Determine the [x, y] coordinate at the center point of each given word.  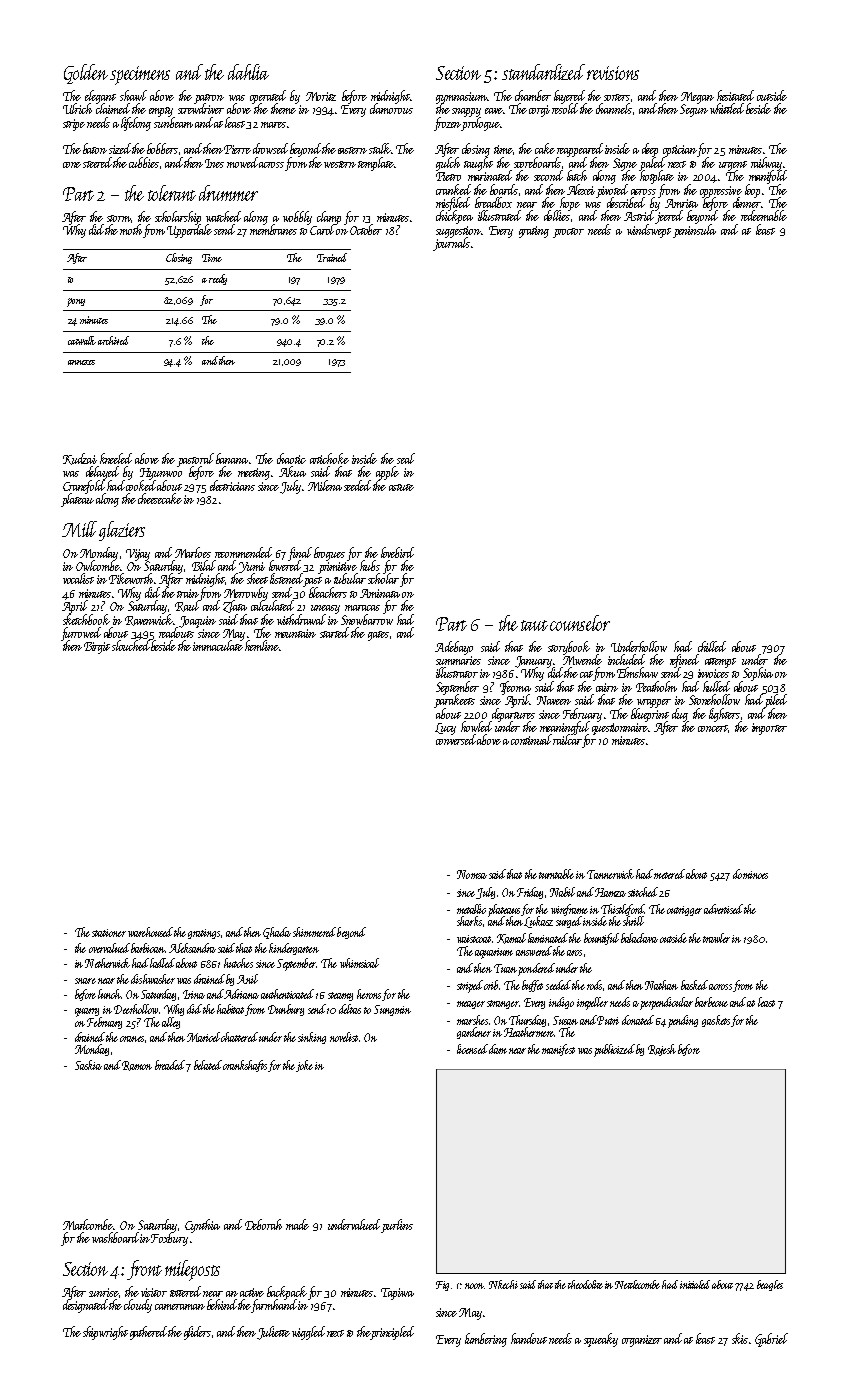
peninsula [694, 231]
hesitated [735, 95]
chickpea [454, 217]
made [297, 1224]
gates [378, 636]
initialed [695, 1284]
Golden [86, 74]
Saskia [88, 1065]
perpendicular [666, 1003]
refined [684, 661]
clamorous [391, 109]
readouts [176, 633]
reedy [218, 279]
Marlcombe [88, 1224]
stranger [503, 1004]
